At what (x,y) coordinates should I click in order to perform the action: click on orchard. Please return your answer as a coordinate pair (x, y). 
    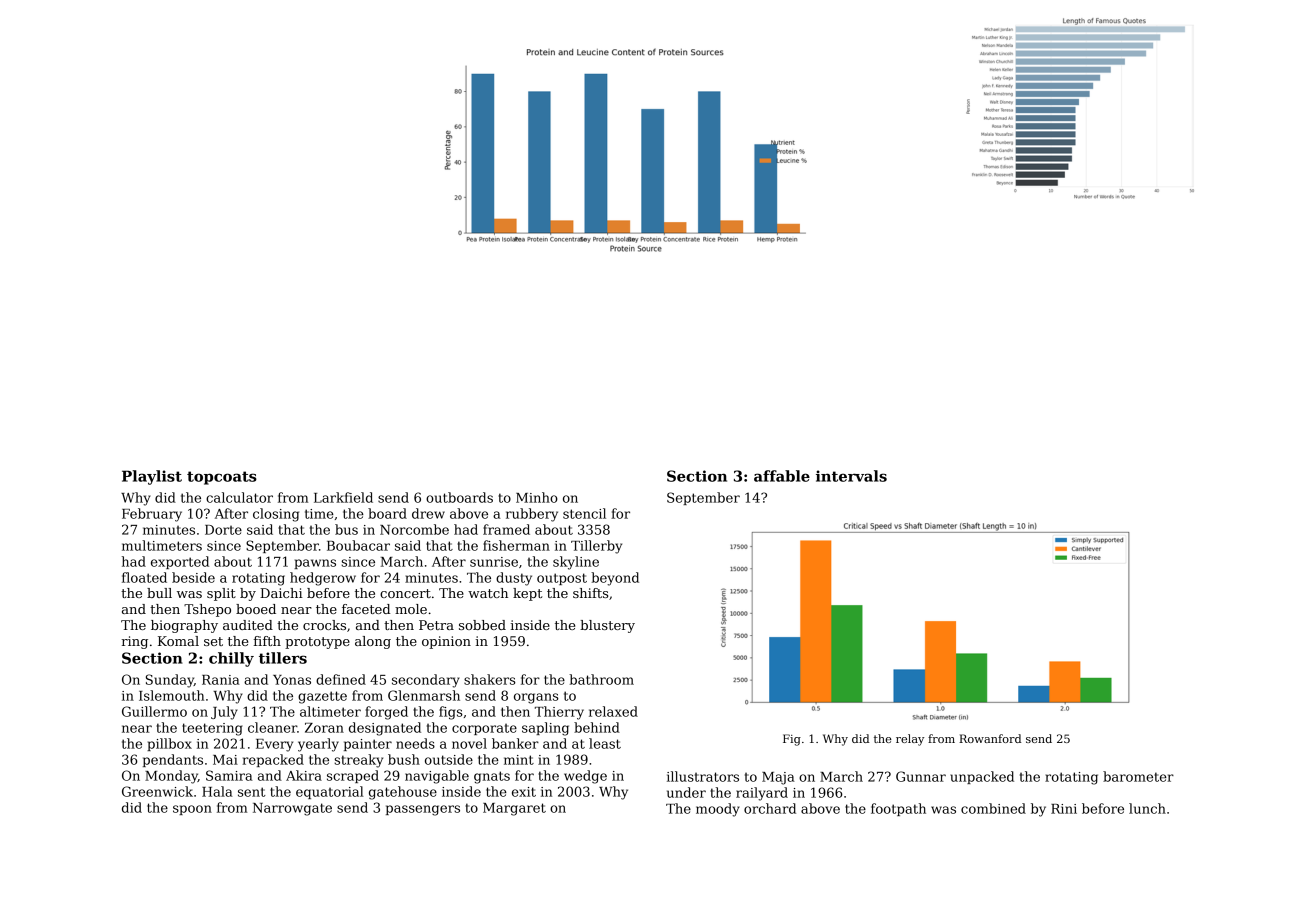
    Looking at the image, I should click on (770, 808).
